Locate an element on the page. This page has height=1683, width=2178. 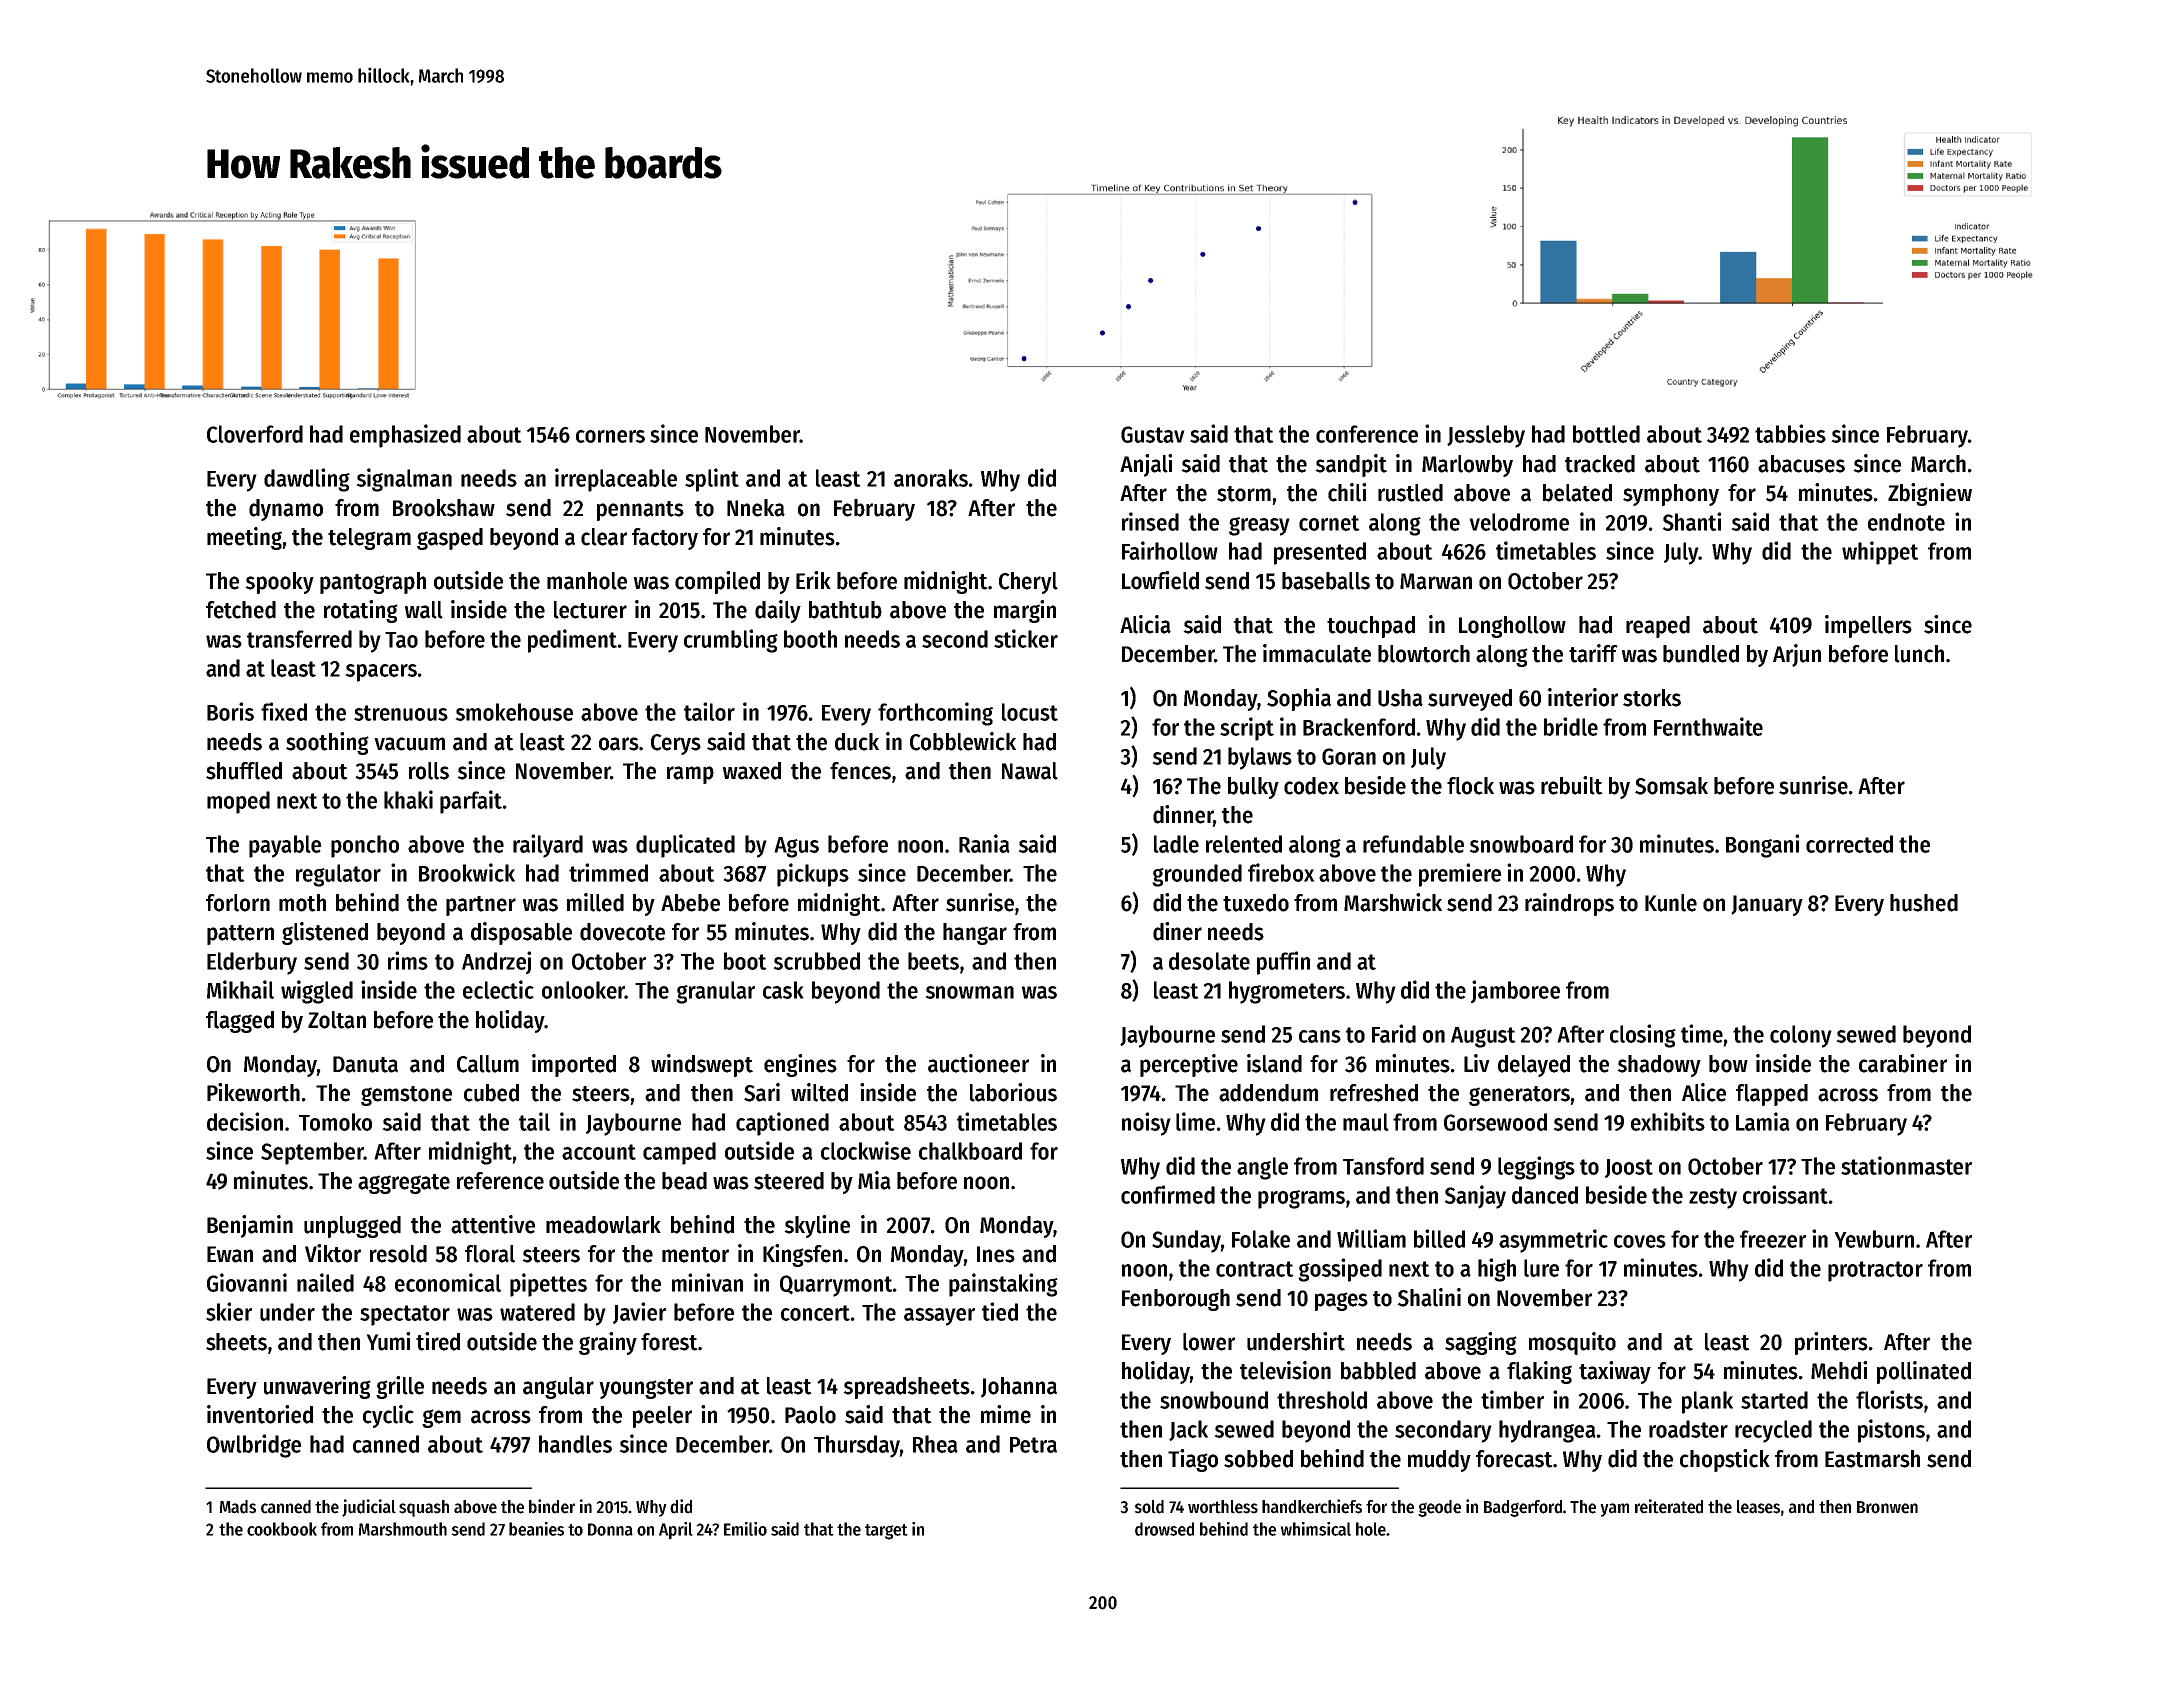
spectator is located at coordinates (405, 1315).
